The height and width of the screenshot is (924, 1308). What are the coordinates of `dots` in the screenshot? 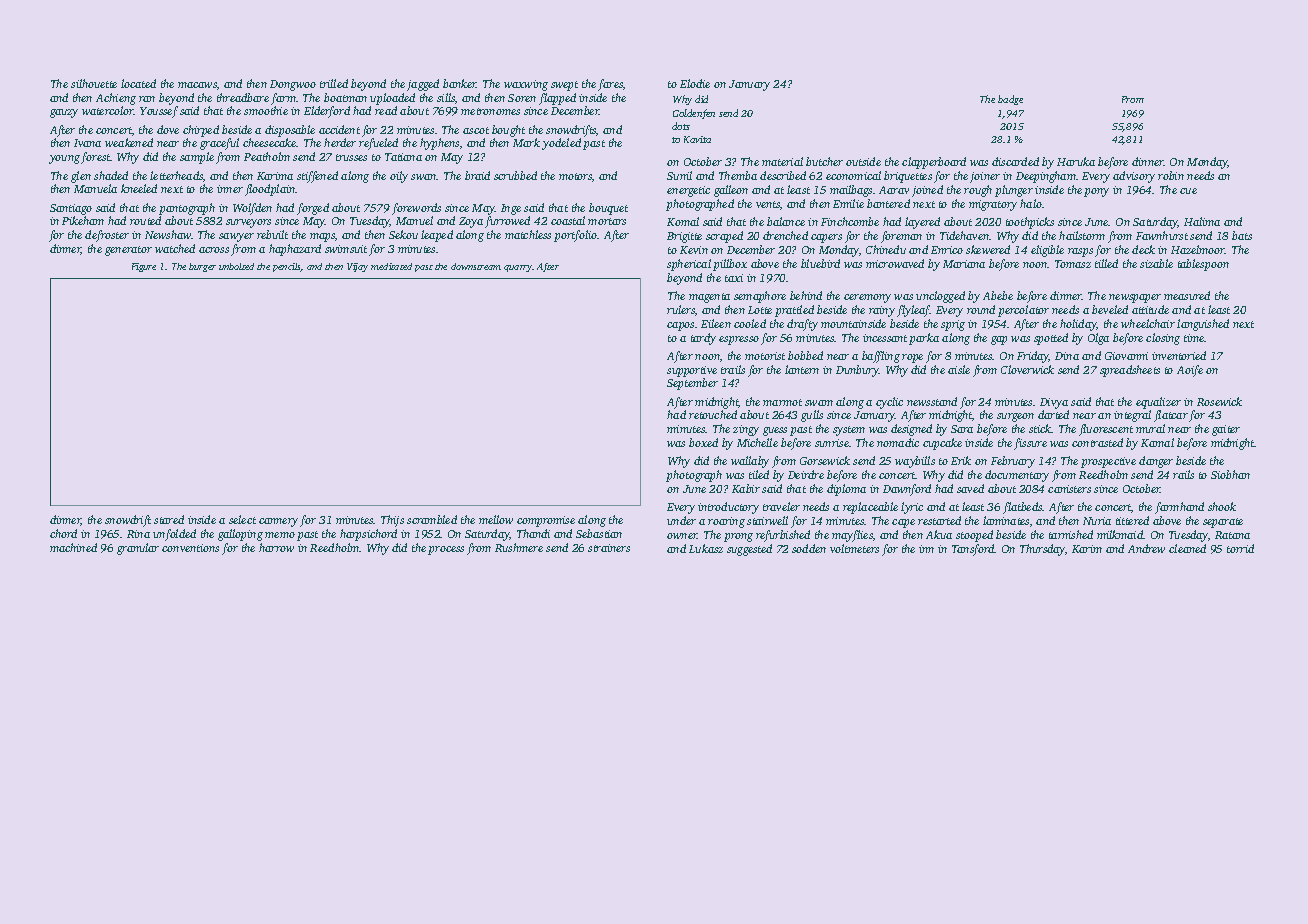 It's located at (681, 126).
